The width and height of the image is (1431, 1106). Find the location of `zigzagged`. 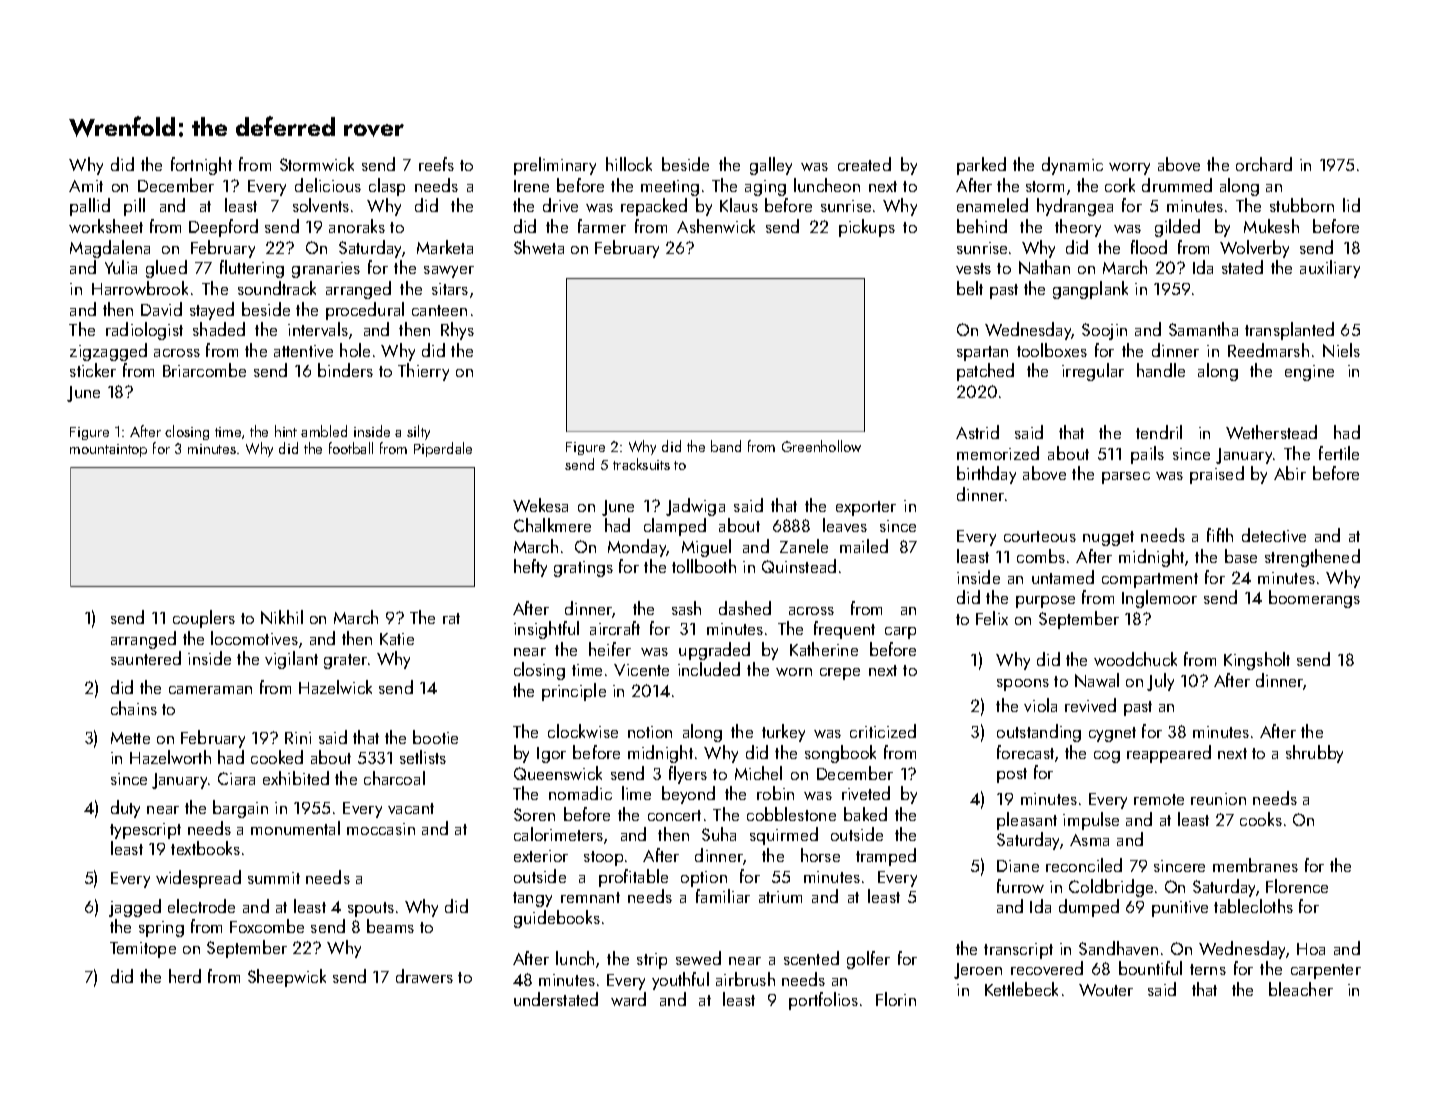

zigzagged is located at coordinates (108, 352).
